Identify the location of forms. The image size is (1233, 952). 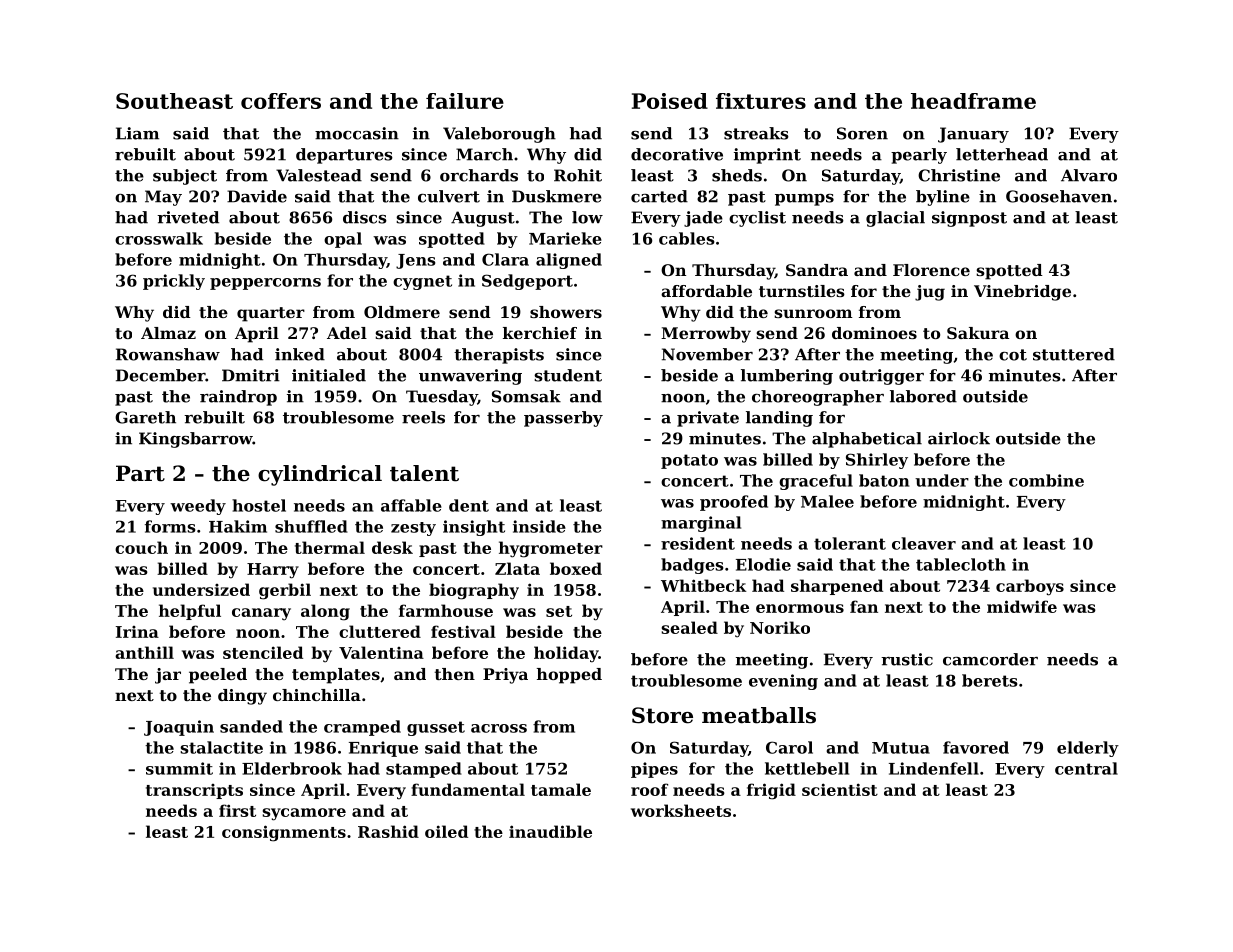
(170, 526).
